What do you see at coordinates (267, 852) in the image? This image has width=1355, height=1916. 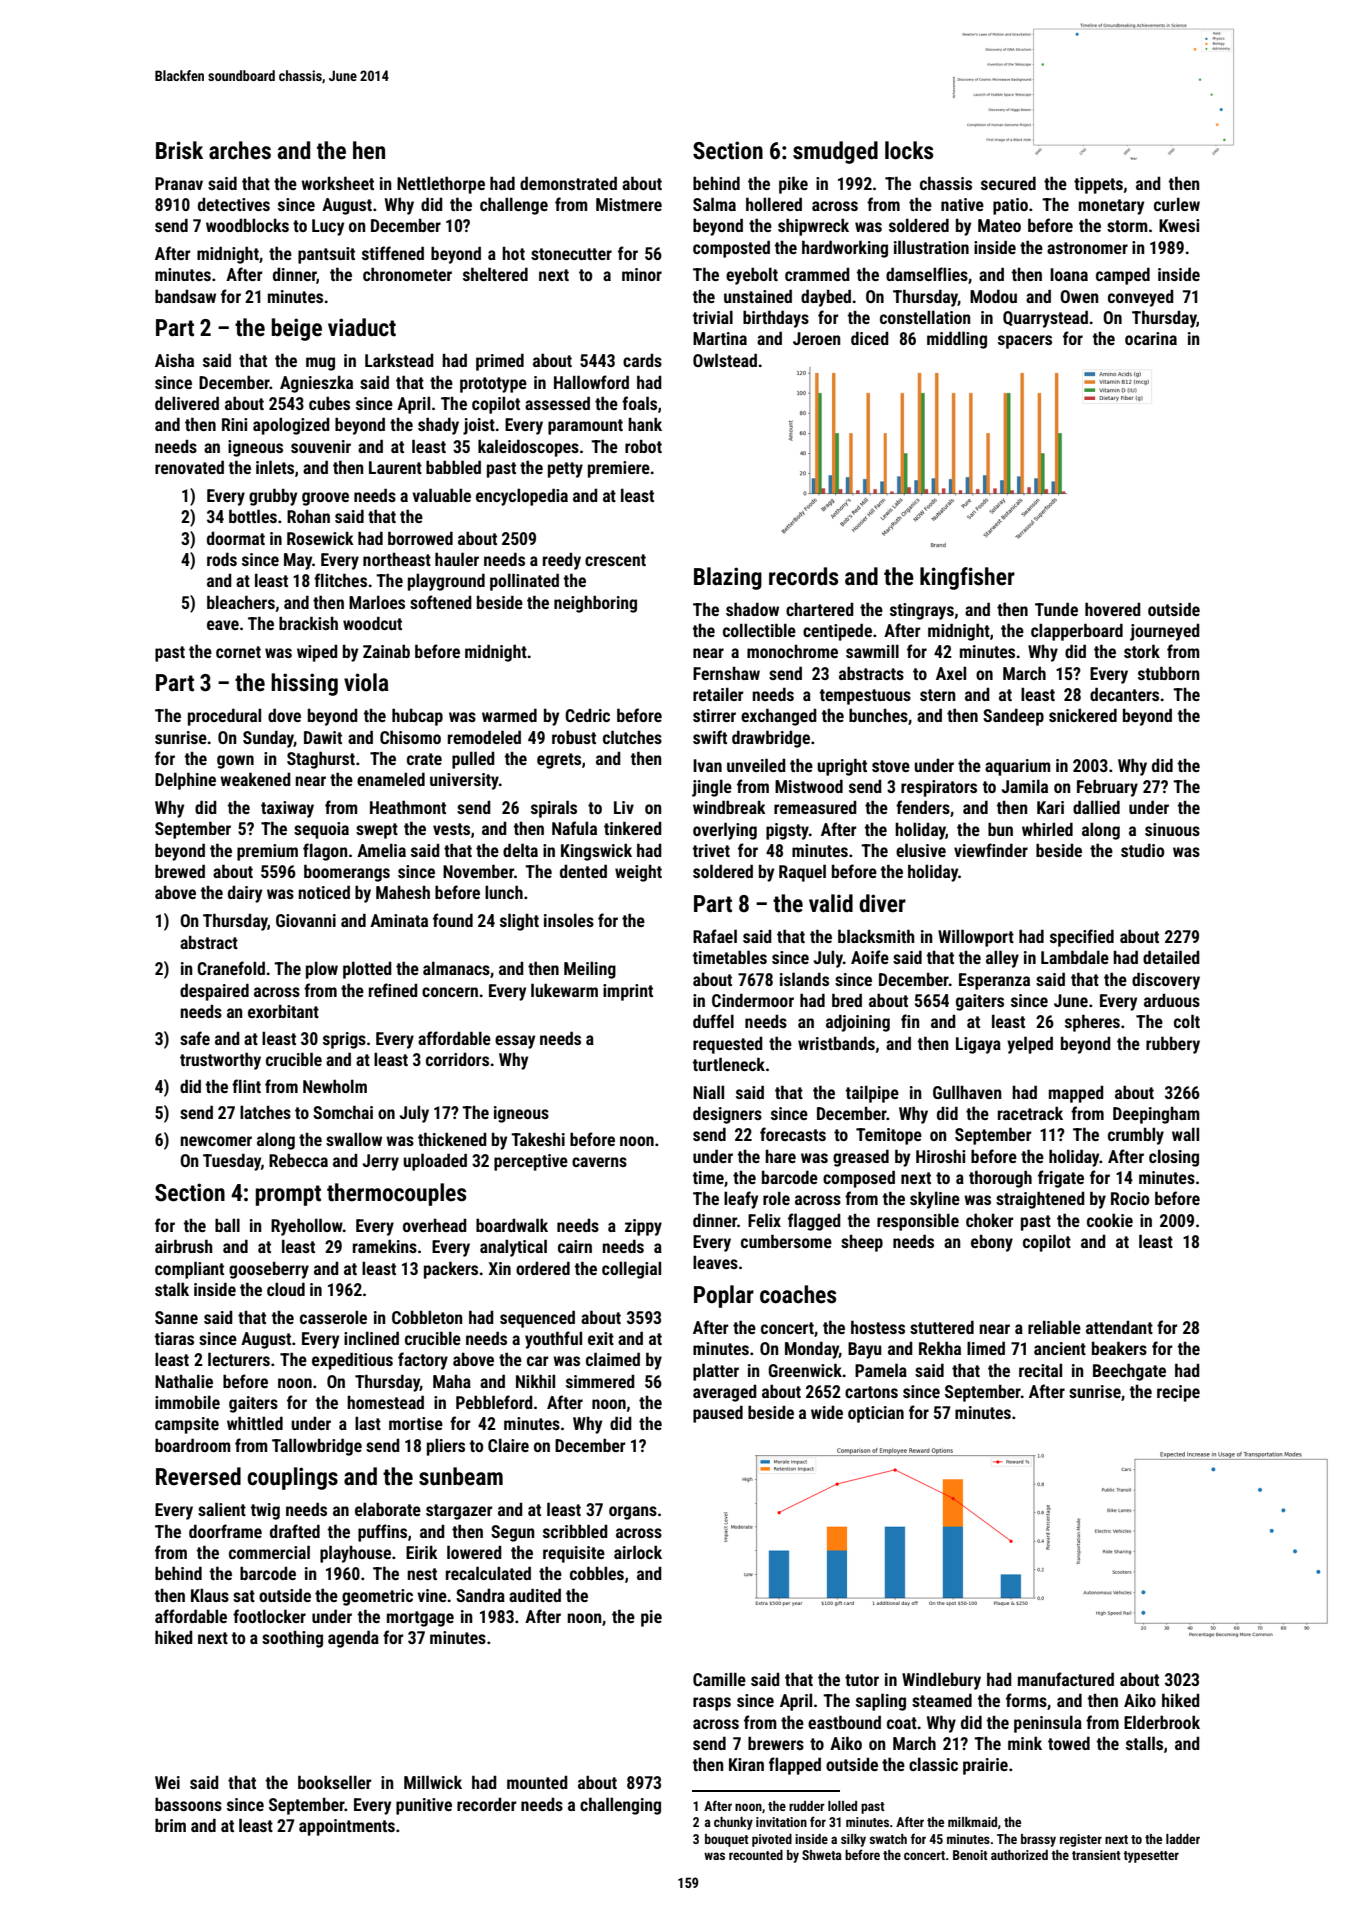 I see `premium` at bounding box center [267, 852].
